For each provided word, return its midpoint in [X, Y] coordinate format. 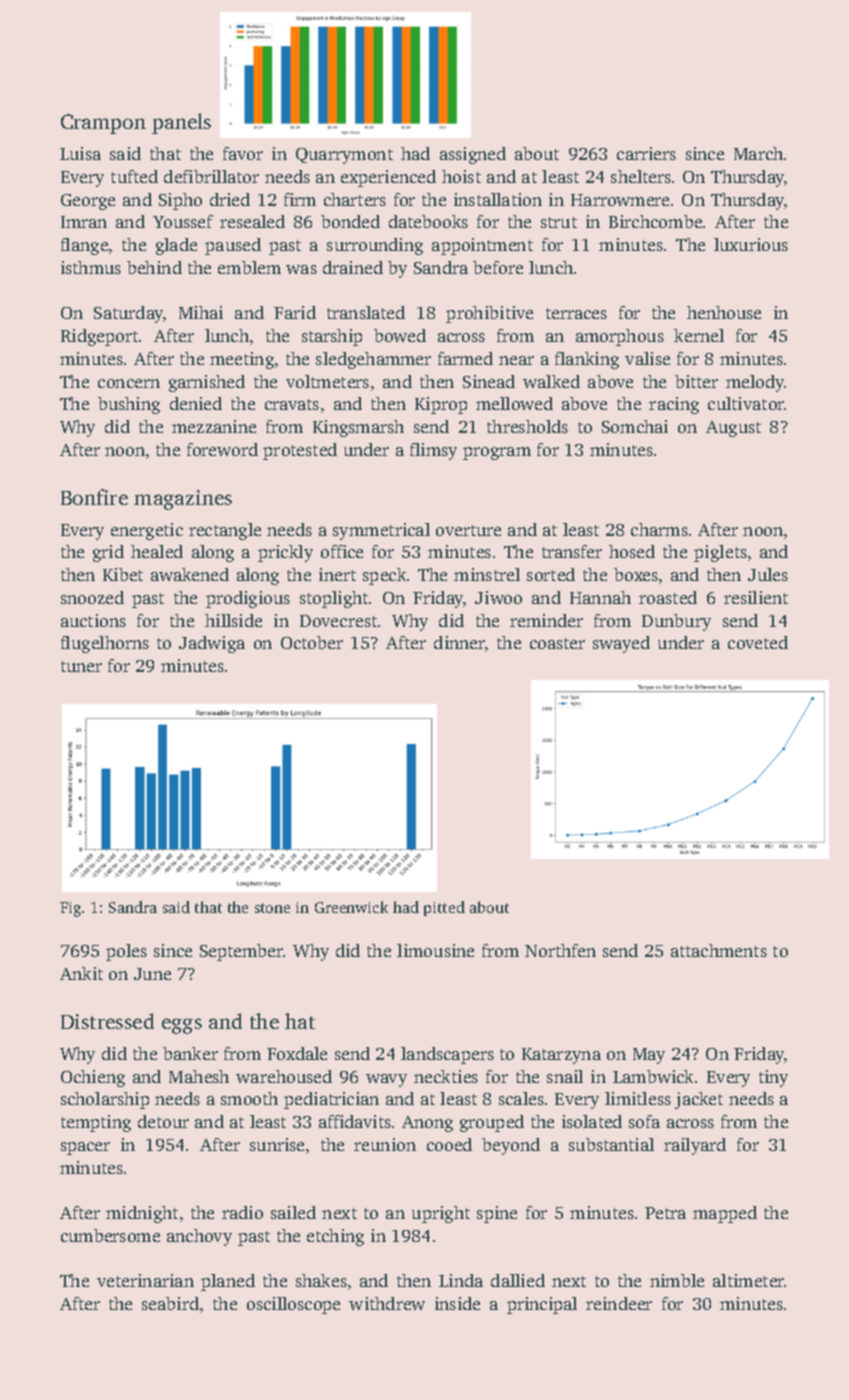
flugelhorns [105, 644]
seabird [170, 1303]
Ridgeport [99, 337]
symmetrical [381, 531]
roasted [668, 597]
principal [542, 1305]
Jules [768, 574]
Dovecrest [338, 621]
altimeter [749, 1280]
